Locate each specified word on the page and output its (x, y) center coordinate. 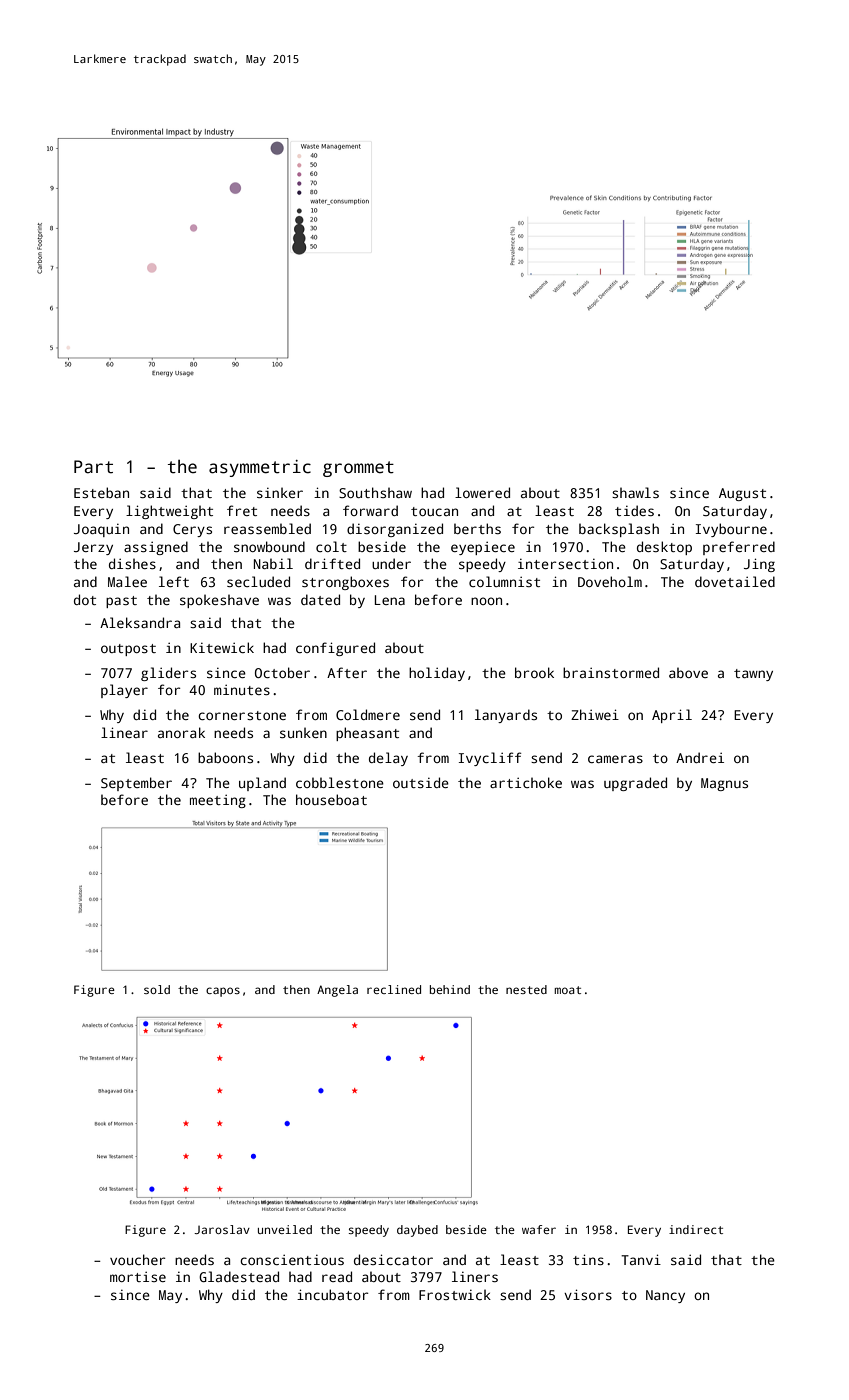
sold (157, 989)
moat (567, 990)
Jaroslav (222, 1229)
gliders (168, 674)
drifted (332, 563)
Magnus (724, 784)
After (347, 672)
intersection (565, 564)
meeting (218, 801)
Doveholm (610, 581)
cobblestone (340, 782)
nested (526, 989)
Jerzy (93, 548)
